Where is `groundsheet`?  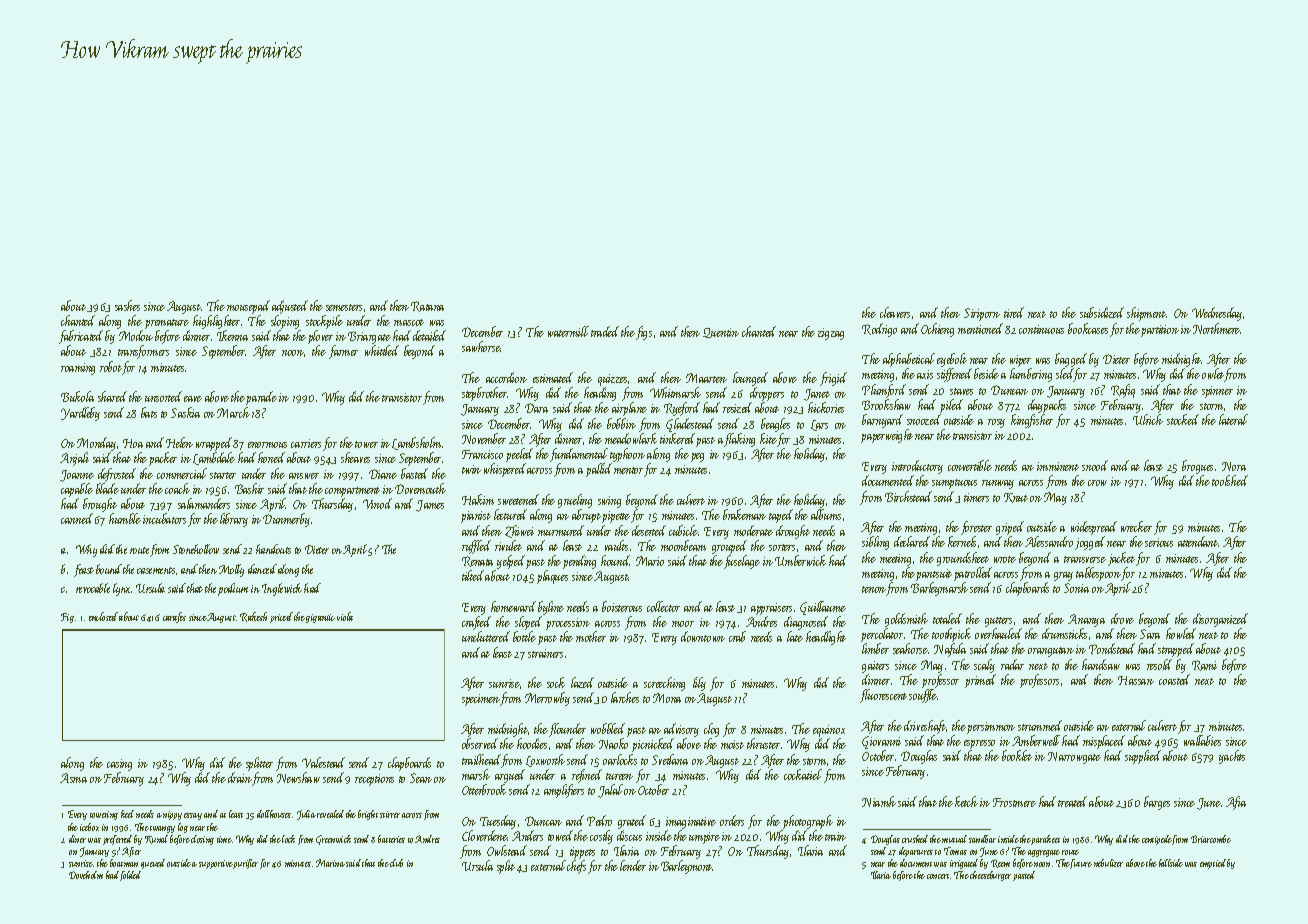 groundsheet is located at coordinates (963, 559).
